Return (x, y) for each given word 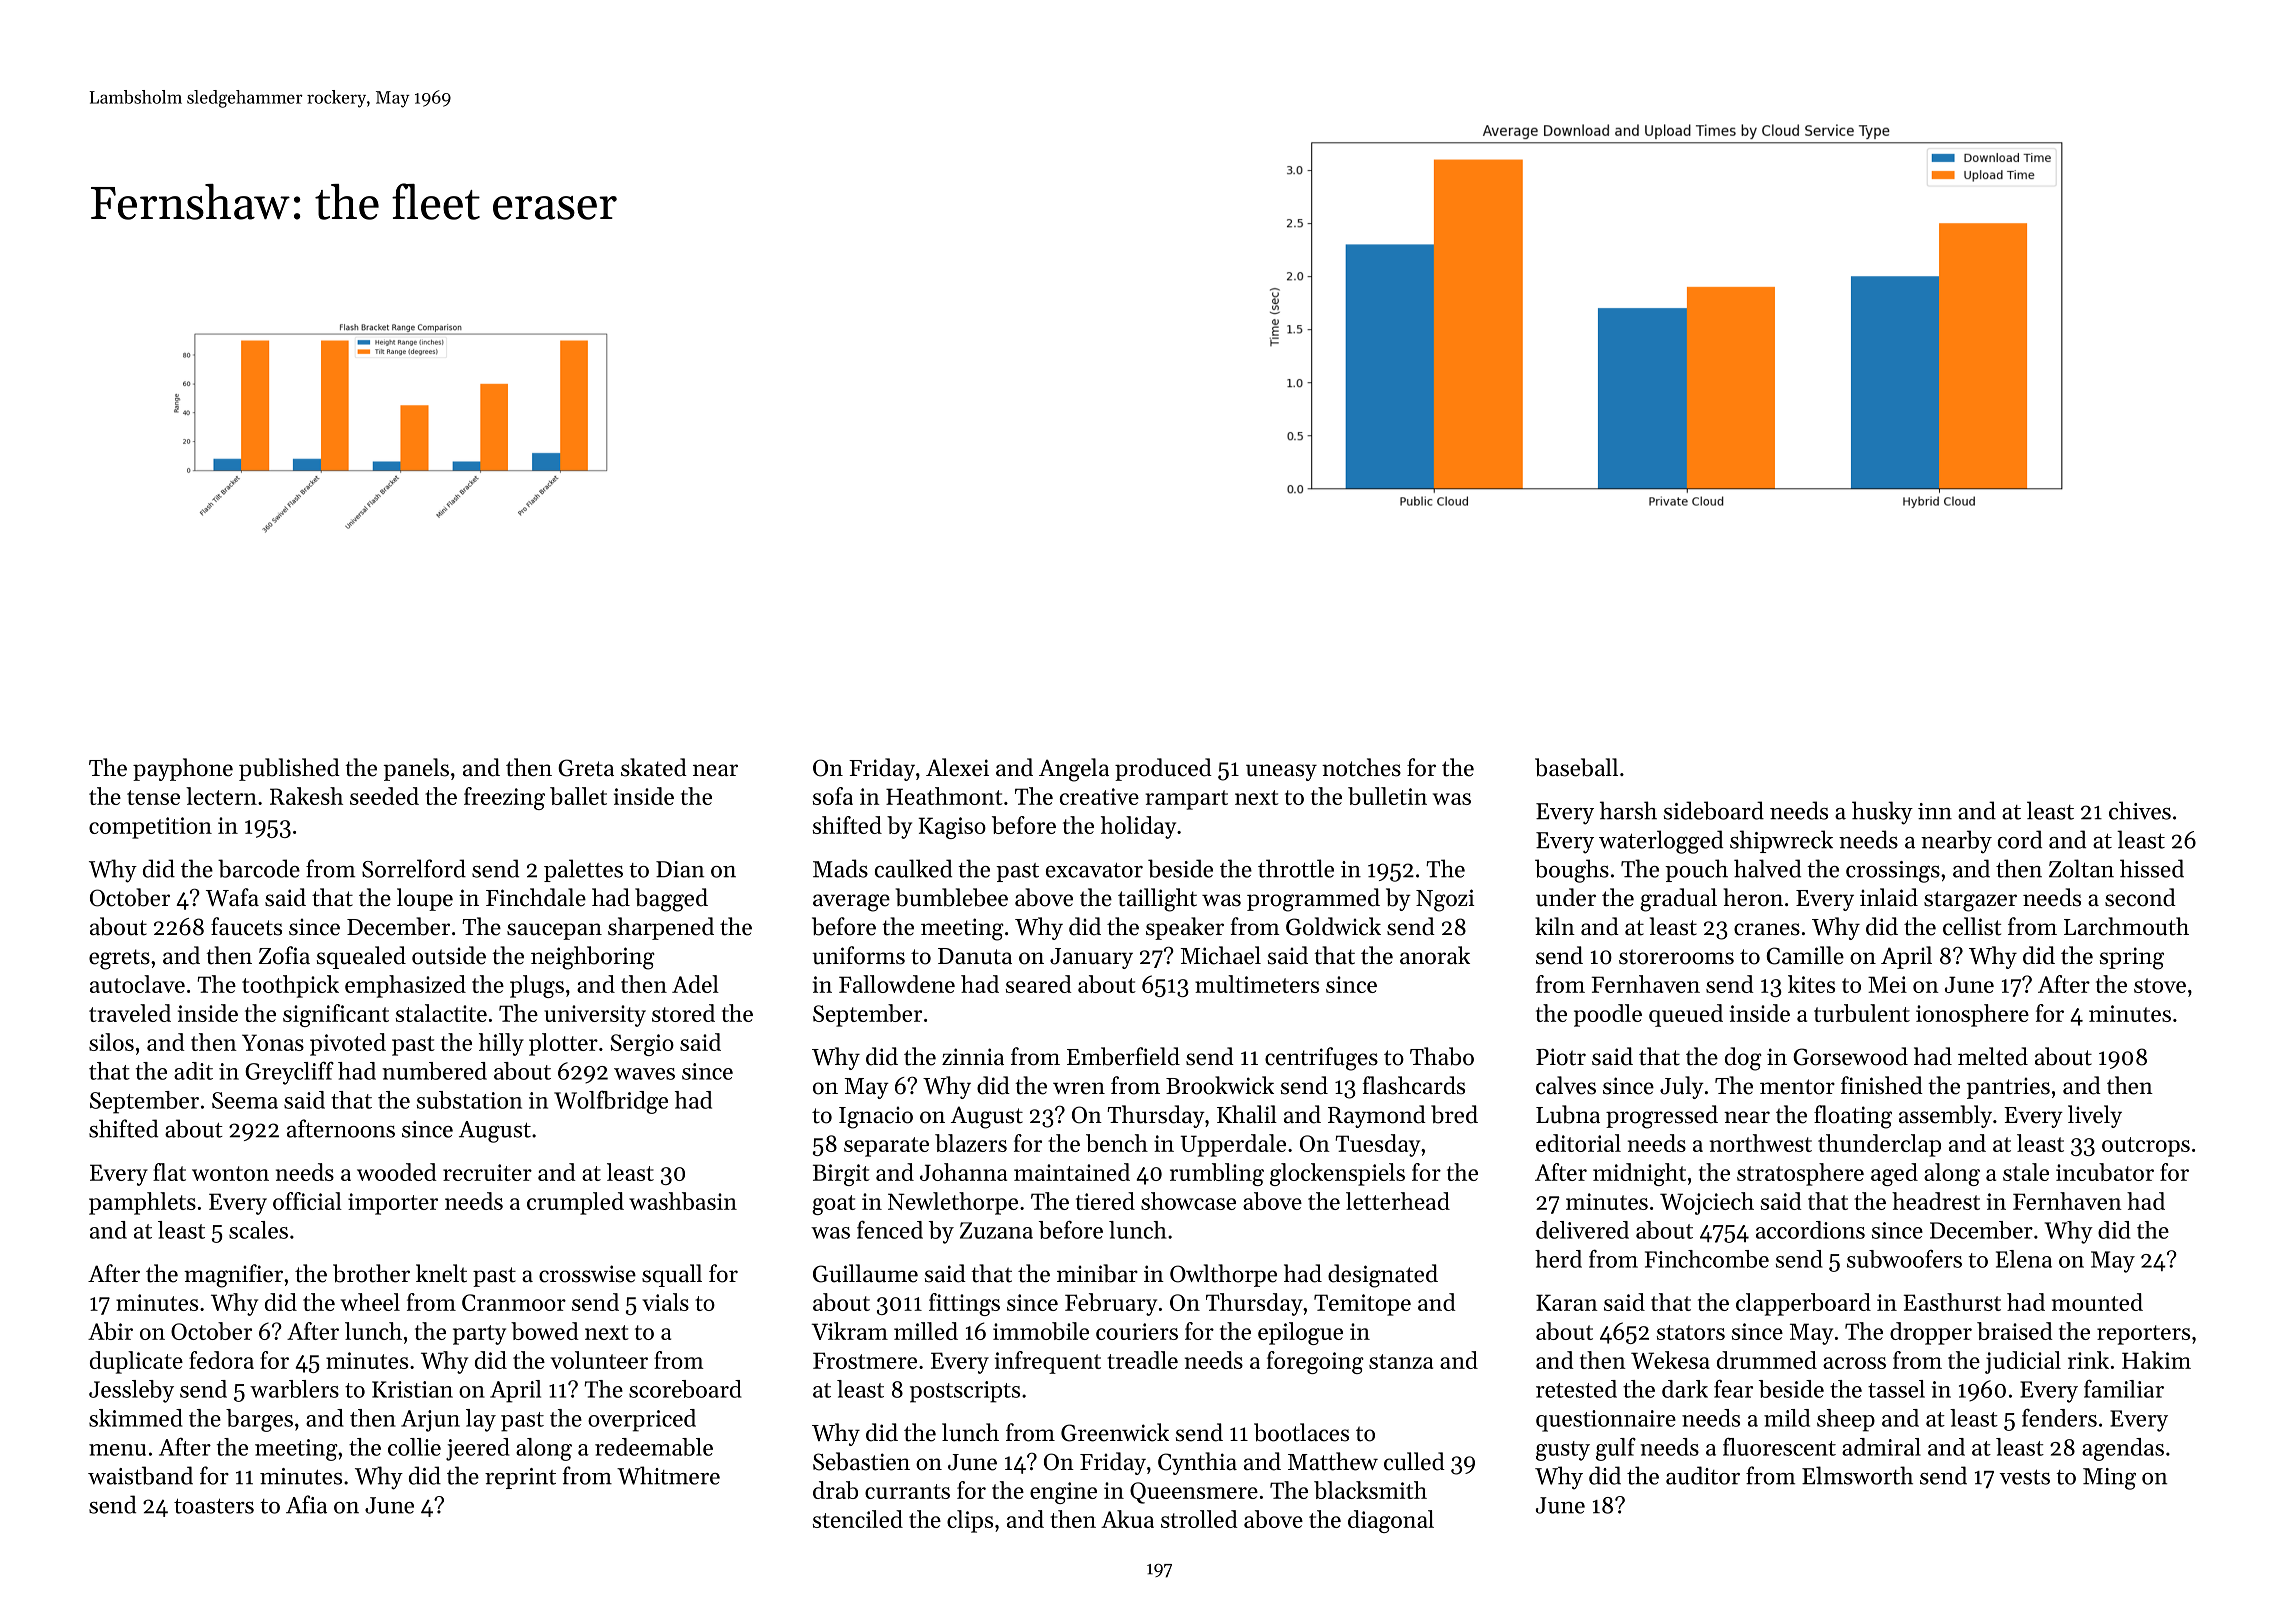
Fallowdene (897, 984)
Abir (110, 1331)
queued (1686, 1015)
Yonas (273, 1042)
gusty (1563, 1451)
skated (654, 767)
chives (2140, 810)
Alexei (957, 767)
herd (1558, 1259)
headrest (1936, 1201)
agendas (2123, 1449)
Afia (306, 1504)
